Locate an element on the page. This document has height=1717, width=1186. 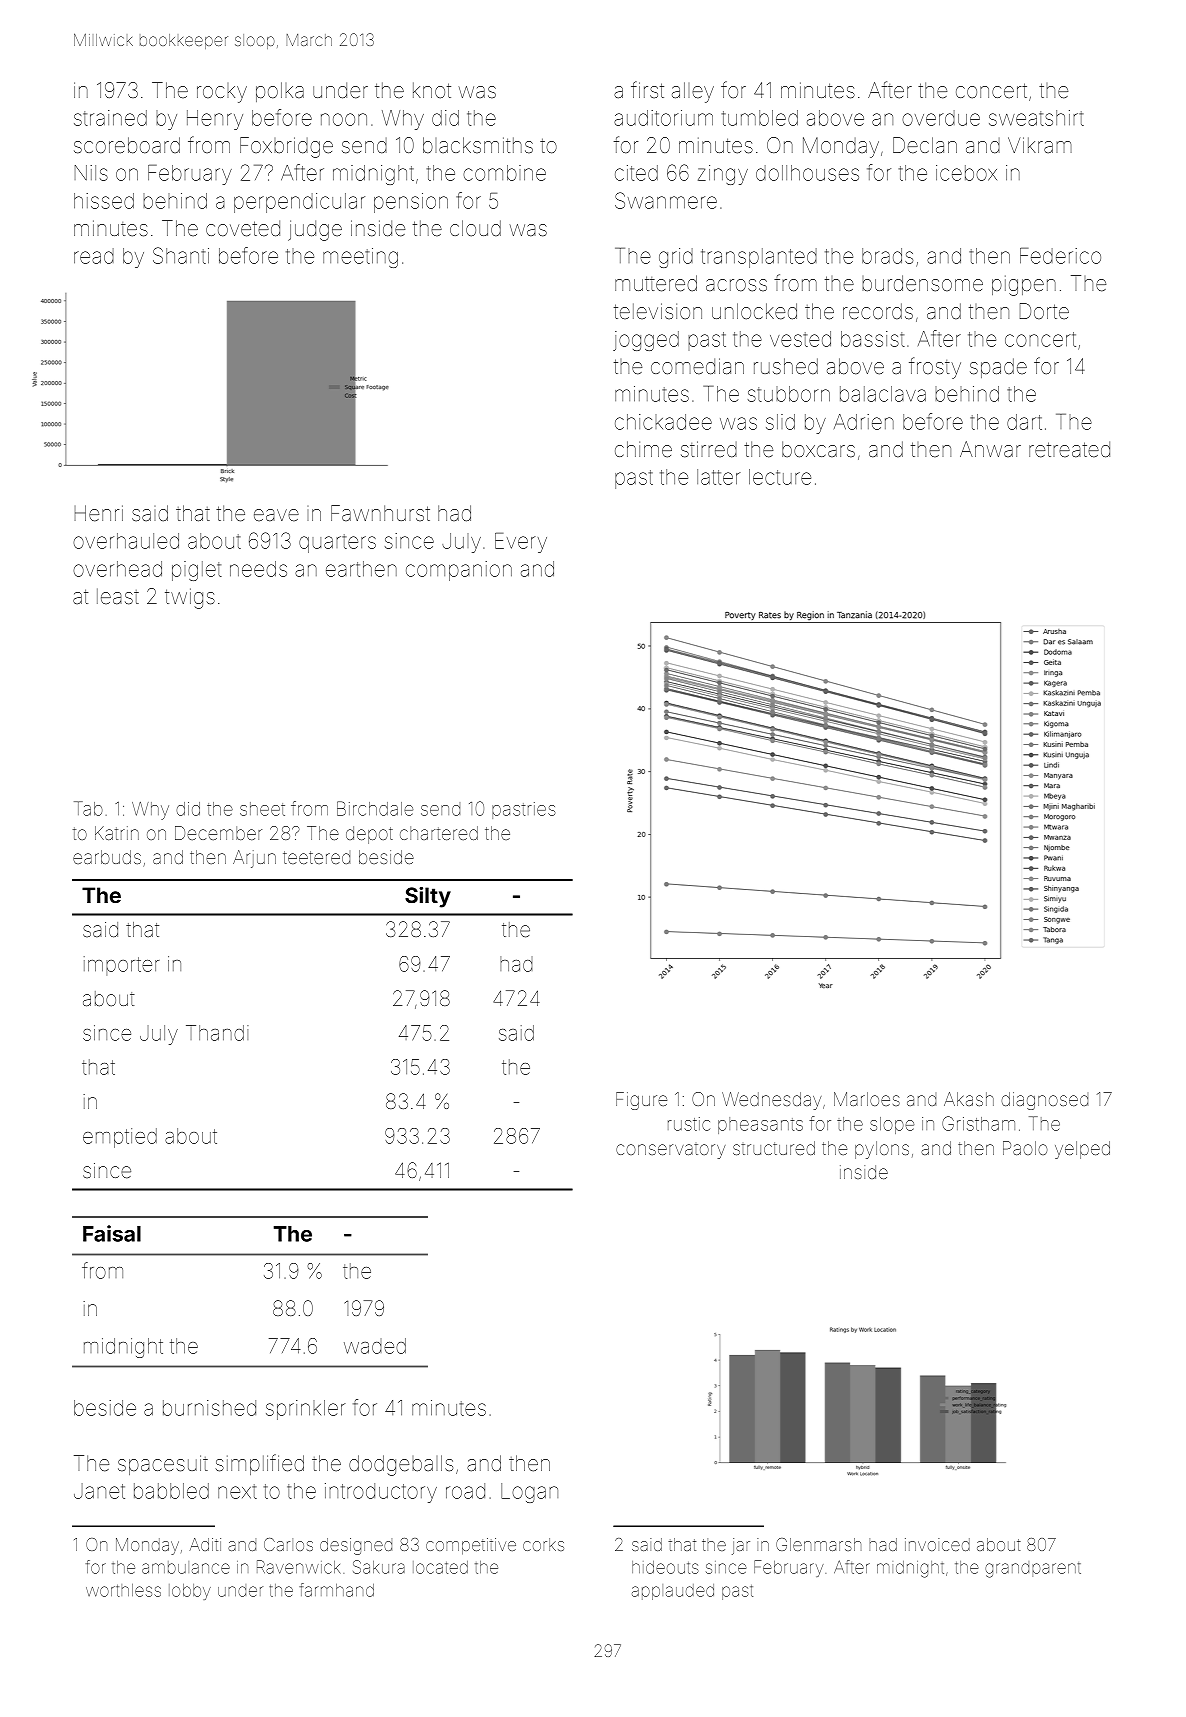
alley is located at coordinates (693, 92).
